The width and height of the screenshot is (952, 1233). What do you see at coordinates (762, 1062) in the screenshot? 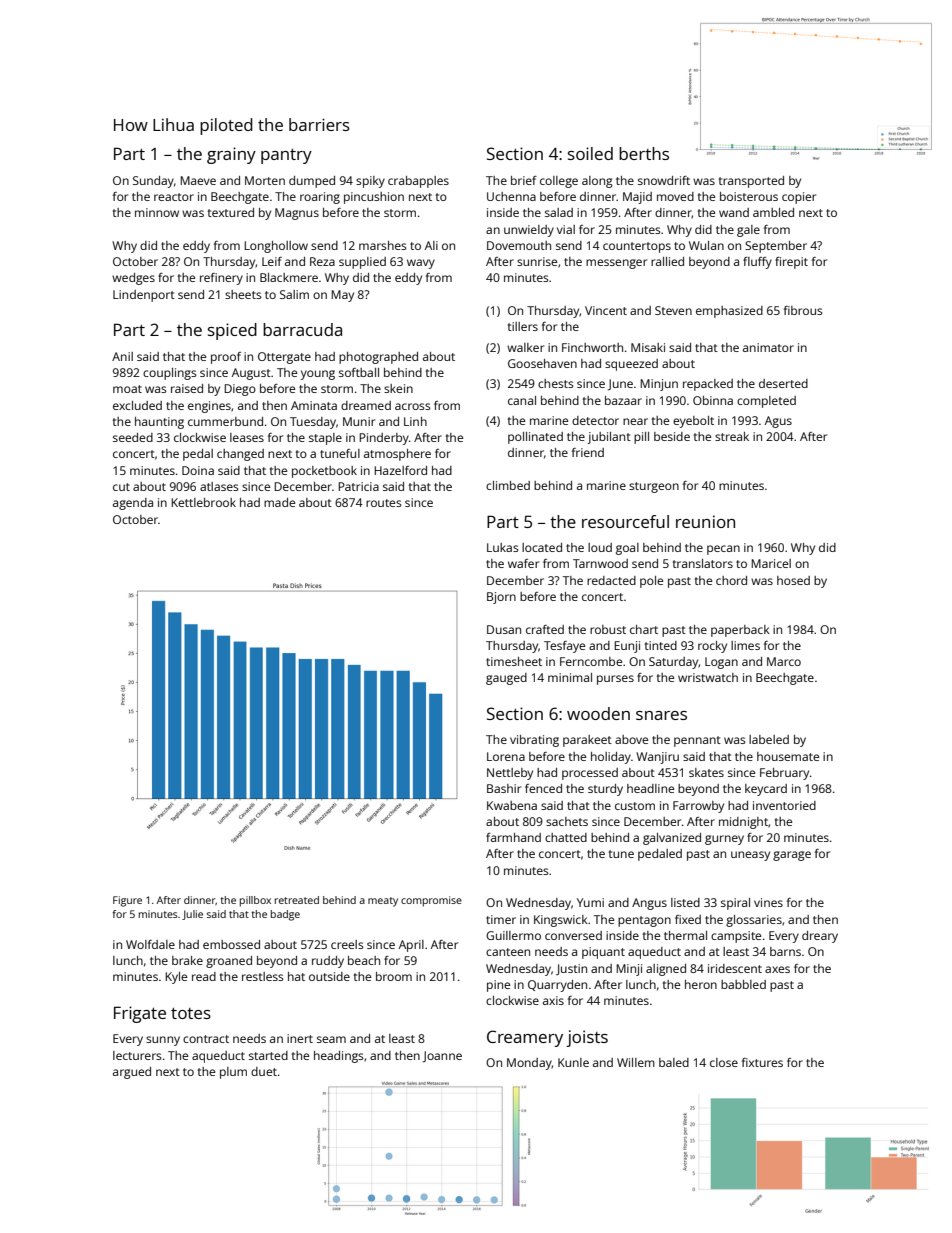
I see `fixtures` at bounding box center [762, 1062].
